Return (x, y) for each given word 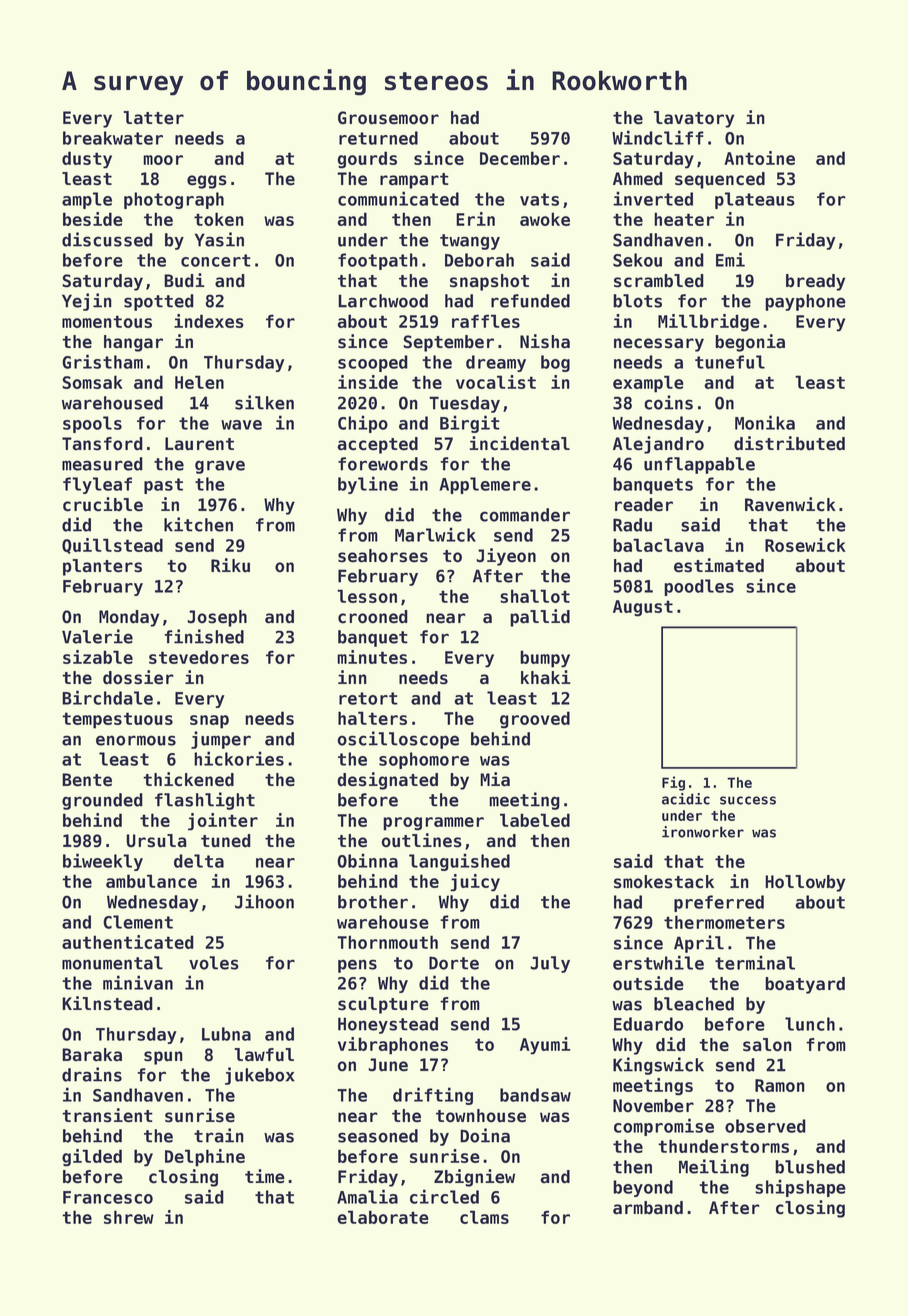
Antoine (759, 158)
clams (484, 1217)
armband (648, 1208)
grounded (102, 801)
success (748, 800)
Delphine (205, 1158)
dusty (87, 160)
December (520, 158)
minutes (372, 657)
